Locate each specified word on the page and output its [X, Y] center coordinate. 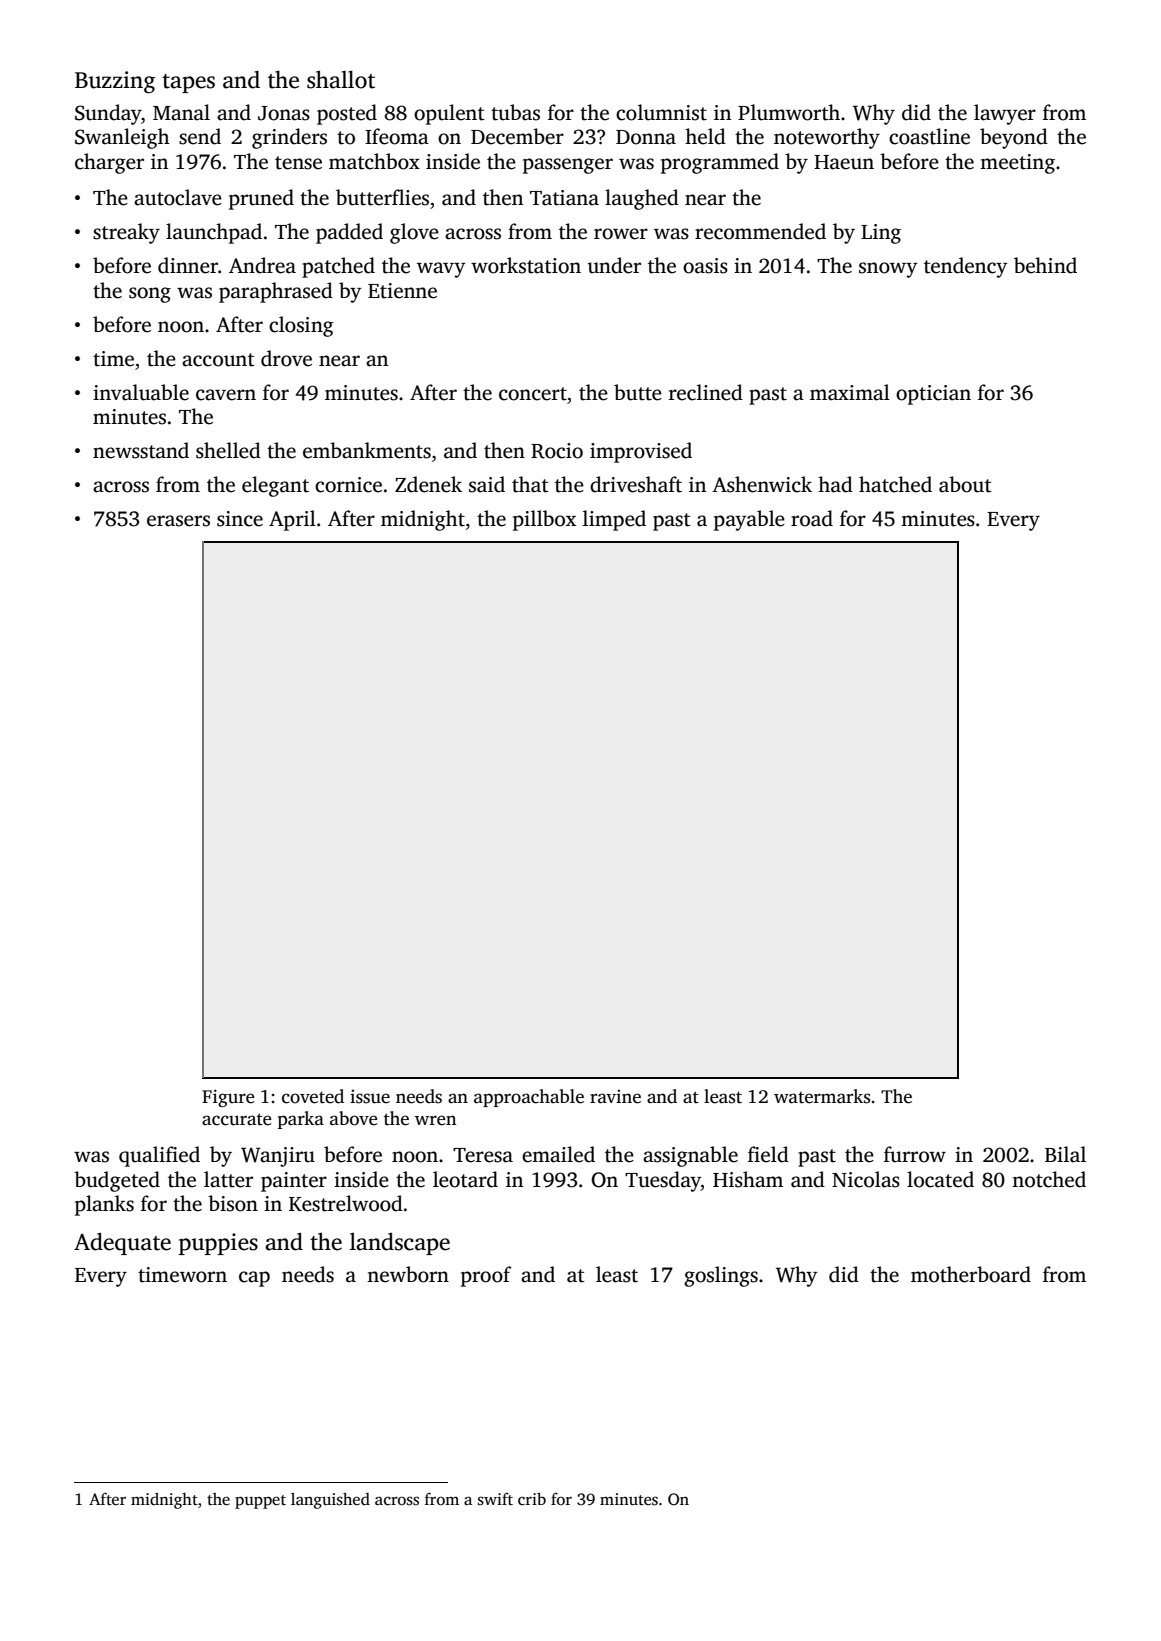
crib [532, 1499]
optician [933, 395]
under [614, 265]
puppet [260, 1502]
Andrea [262, 265]
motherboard [971, 1274]
